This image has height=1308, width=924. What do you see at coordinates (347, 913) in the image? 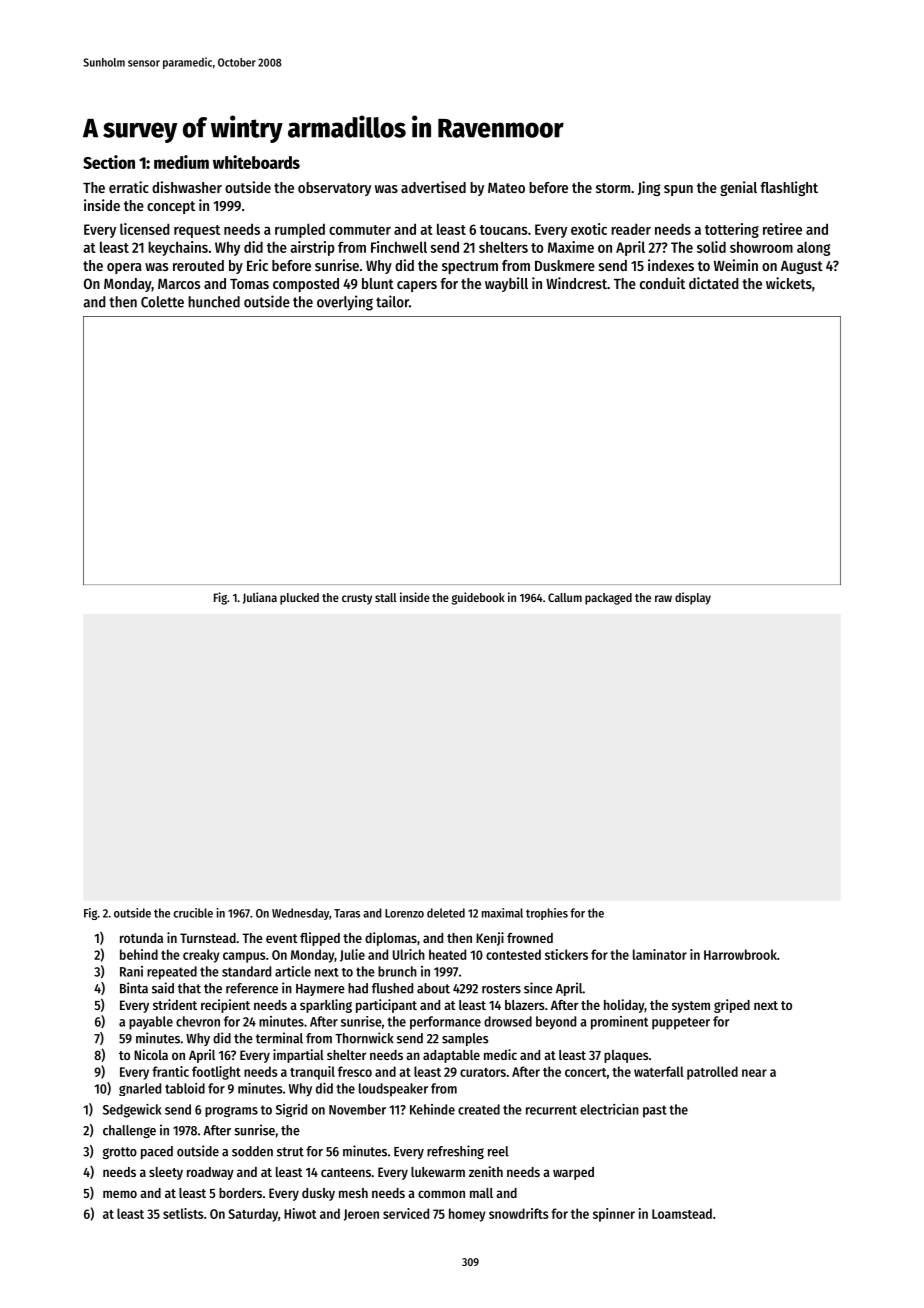
I see `Taras` at bounding box center [347, 913].
